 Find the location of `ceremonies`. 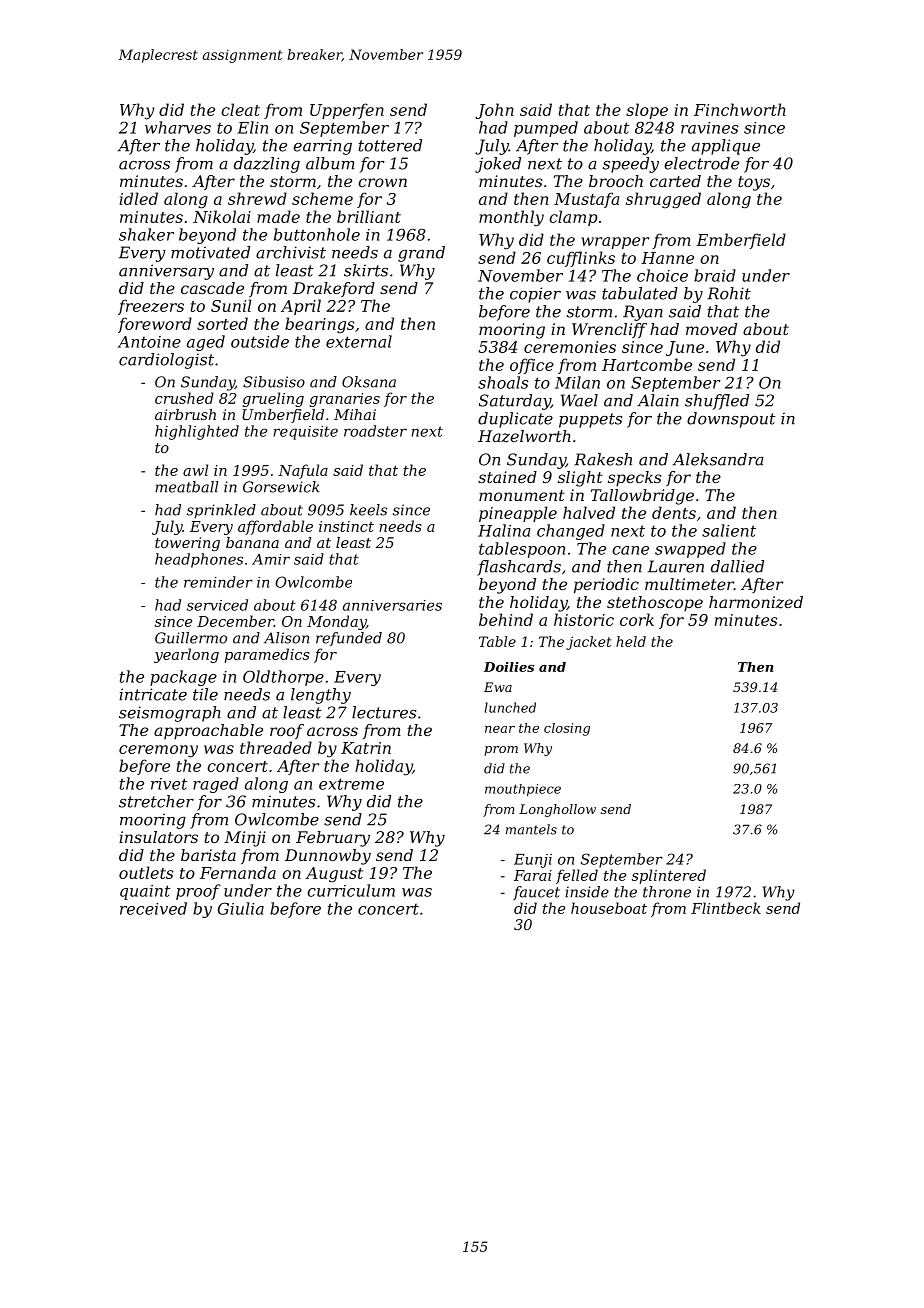

ceremonies is located at coordinates (570, 347).
